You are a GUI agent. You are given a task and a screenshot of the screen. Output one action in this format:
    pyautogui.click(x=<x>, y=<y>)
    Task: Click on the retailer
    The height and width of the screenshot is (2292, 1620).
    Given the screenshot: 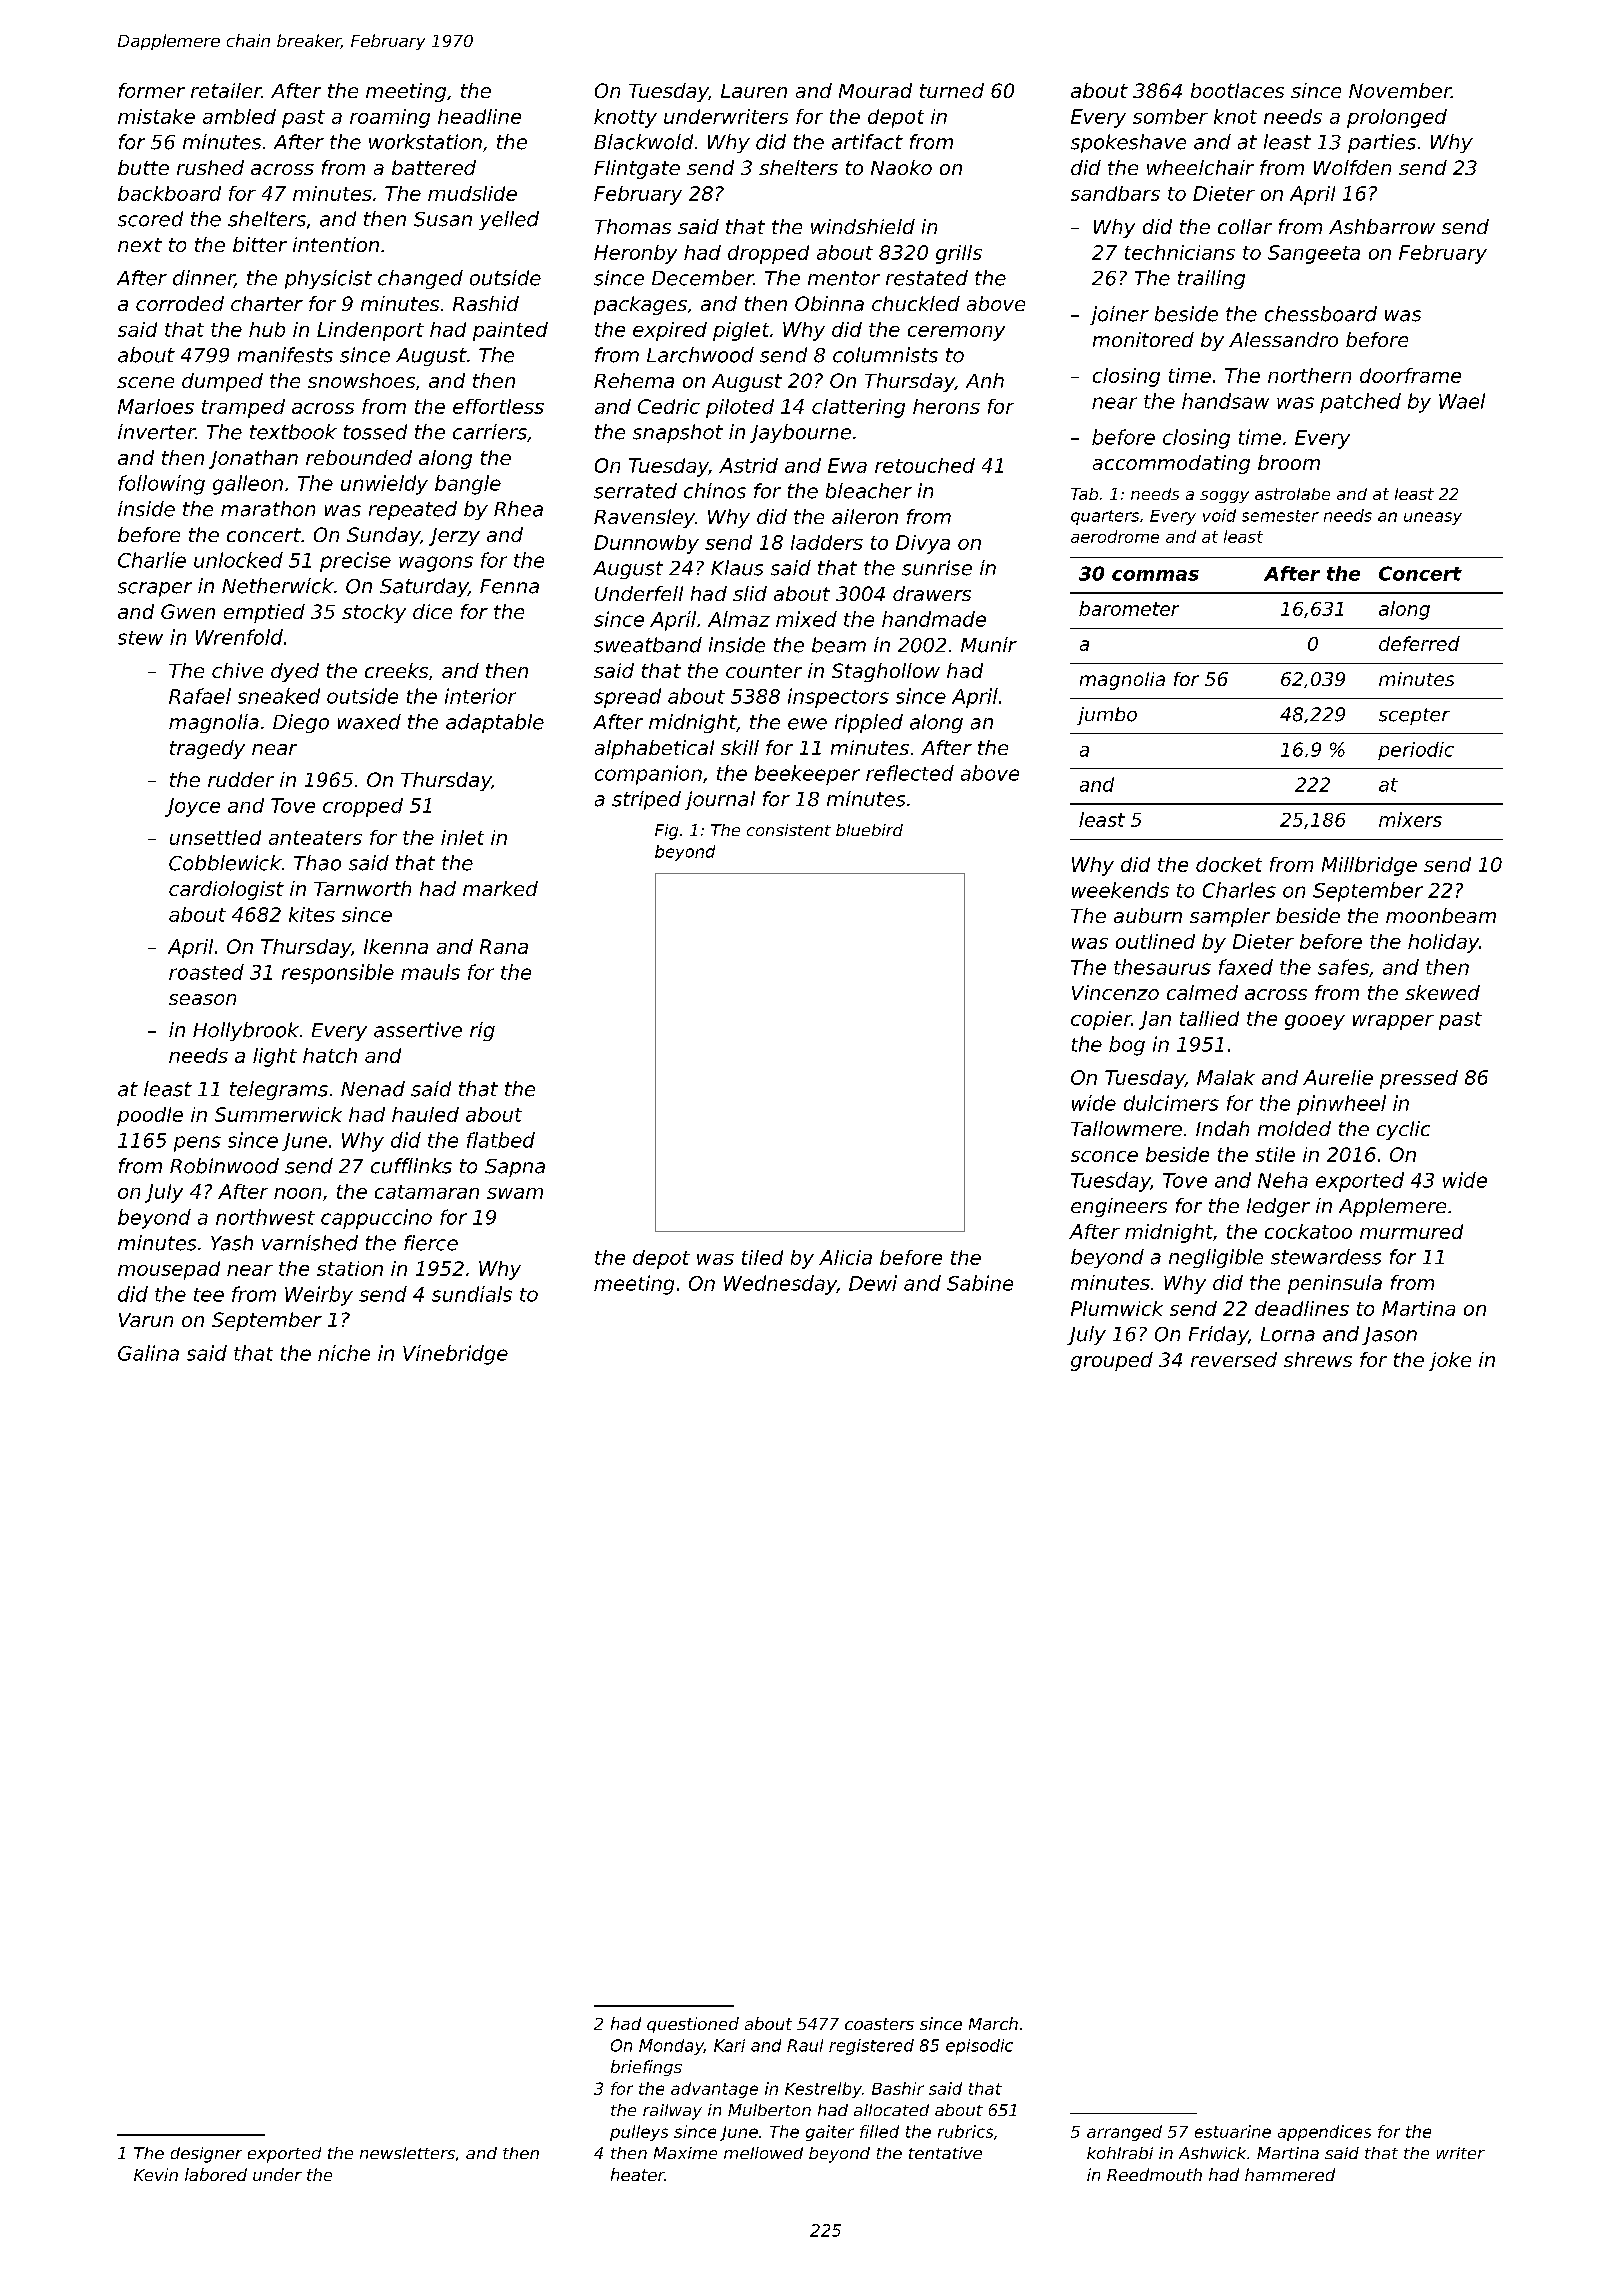 What is the action you would take?
    pyautogui.click(x=226, y=90)
